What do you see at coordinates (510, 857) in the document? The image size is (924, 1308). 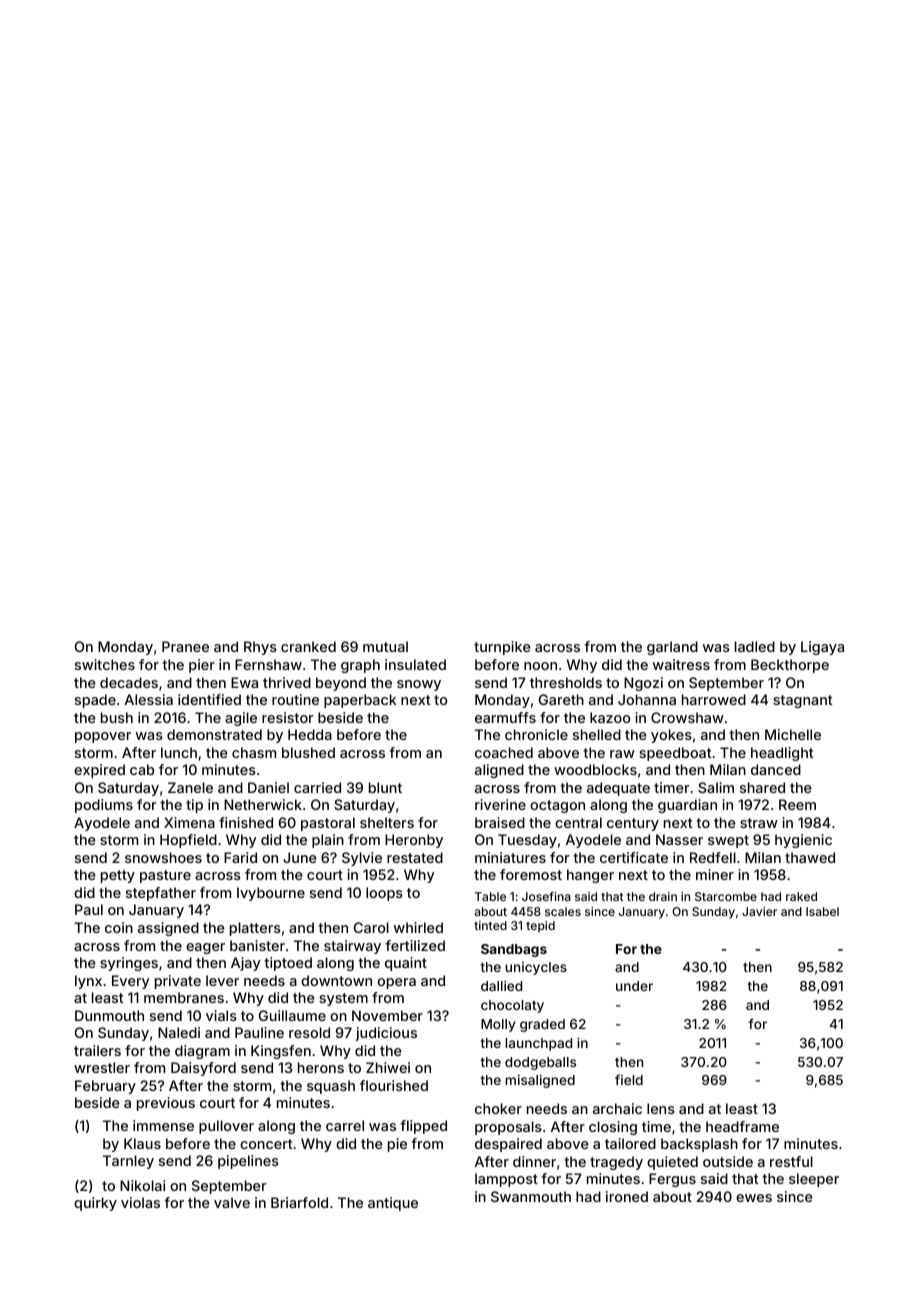 I see `miniatures` at bounding box center [510, 857].
